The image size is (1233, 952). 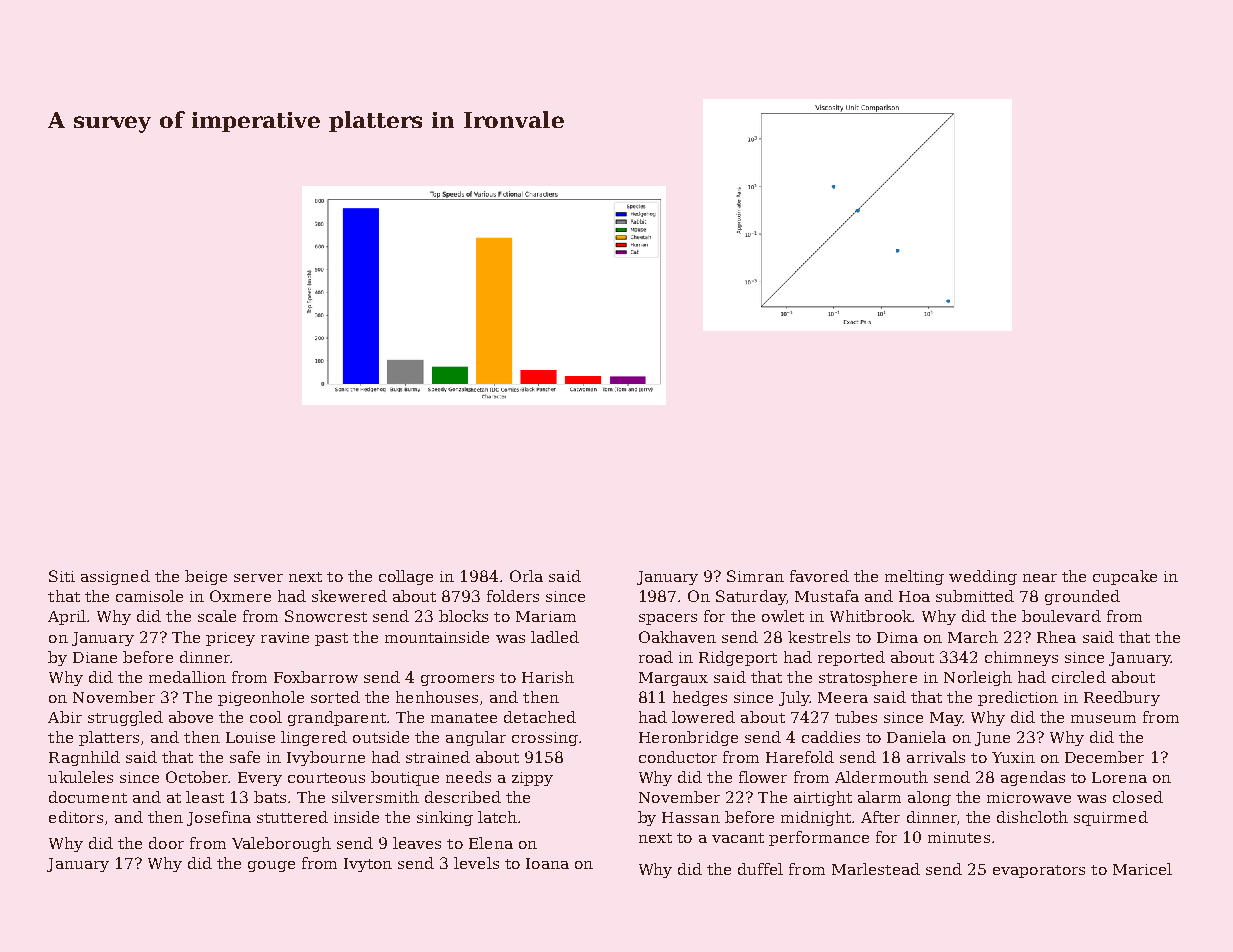 What do you see at coordinates (555, 637) in the screenshot?
I see `ladled` at bounding box center [555, 637].
